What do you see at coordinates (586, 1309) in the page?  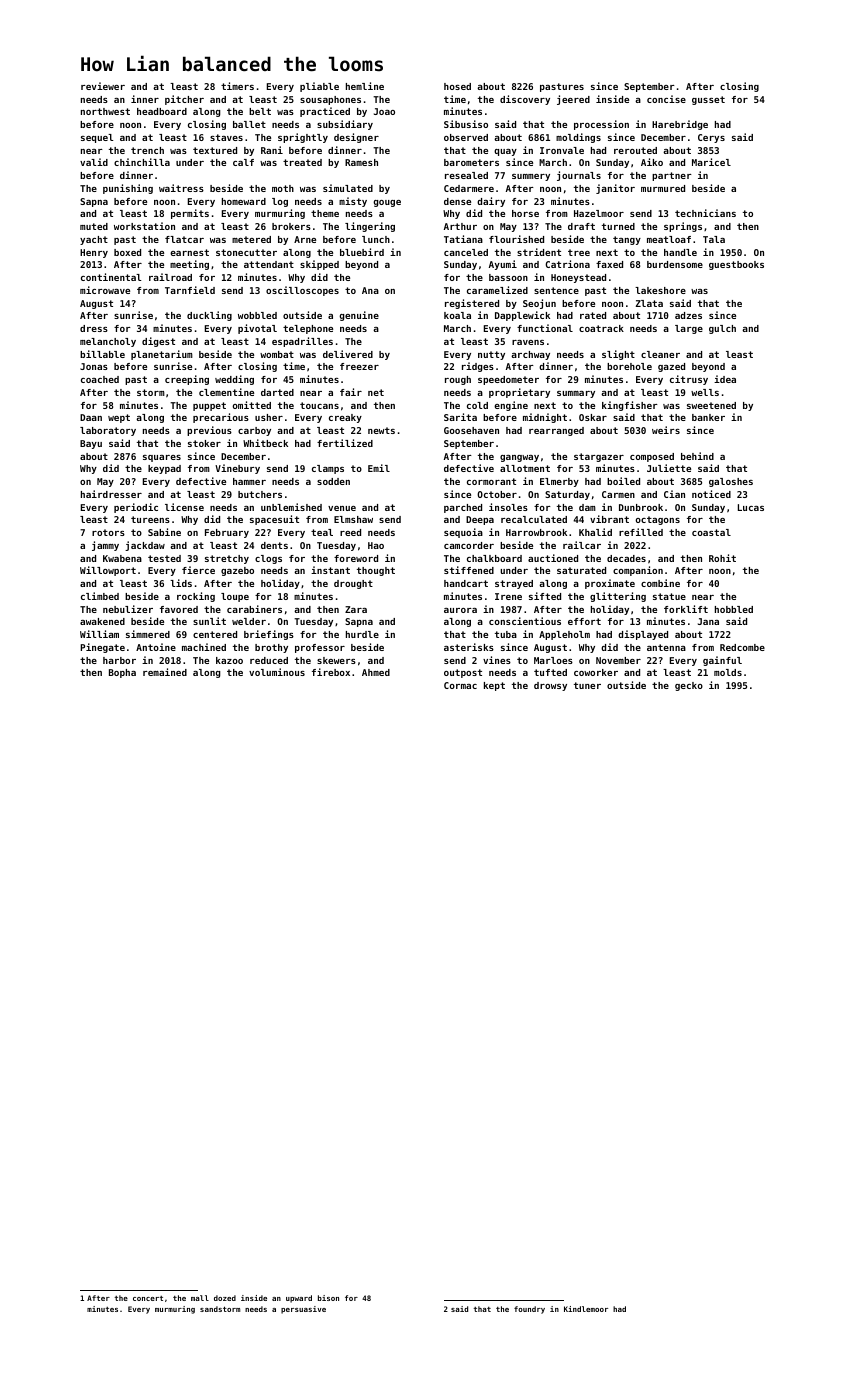 I see `Kindlemoor` at bounding box center [586, 1309].
